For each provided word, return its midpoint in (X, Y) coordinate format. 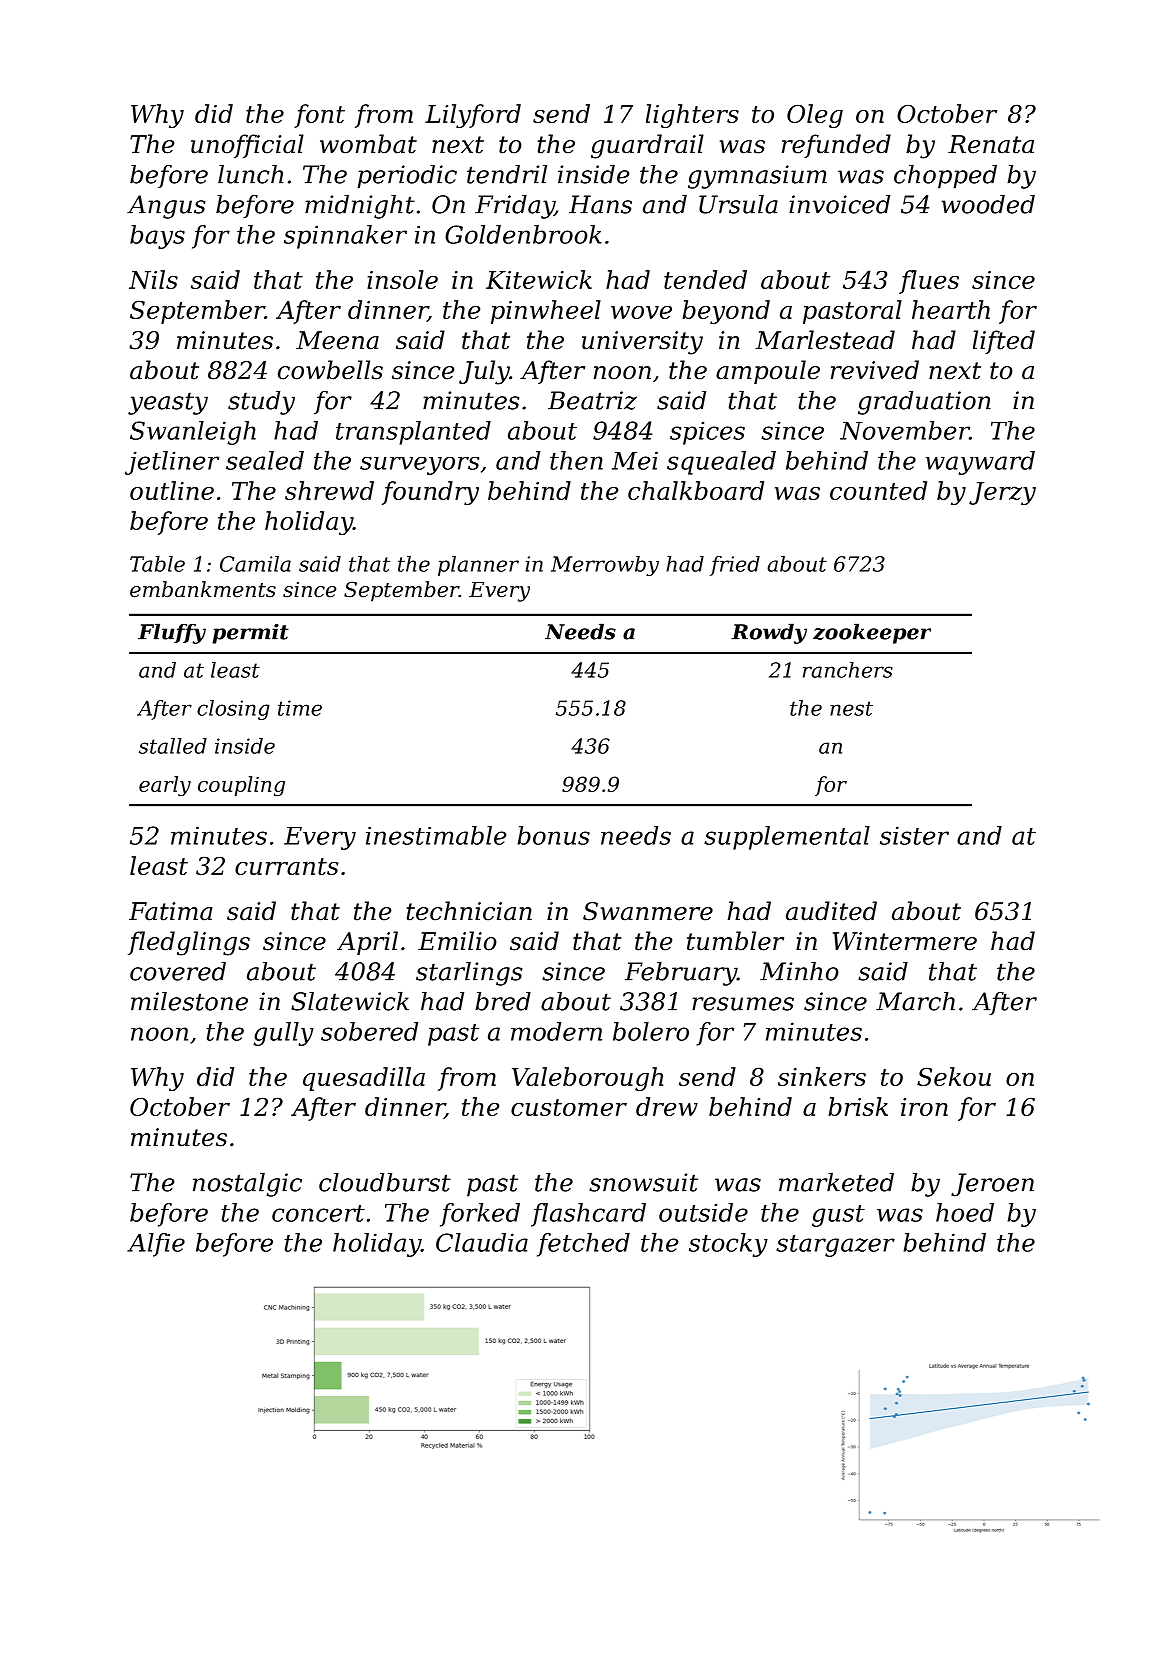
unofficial (247, 146)
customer (569, 1107)
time (300, 708)
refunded (836, 146)
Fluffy (172, 633)
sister (914, 835)
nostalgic (247, 1185)
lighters (692, 116)
